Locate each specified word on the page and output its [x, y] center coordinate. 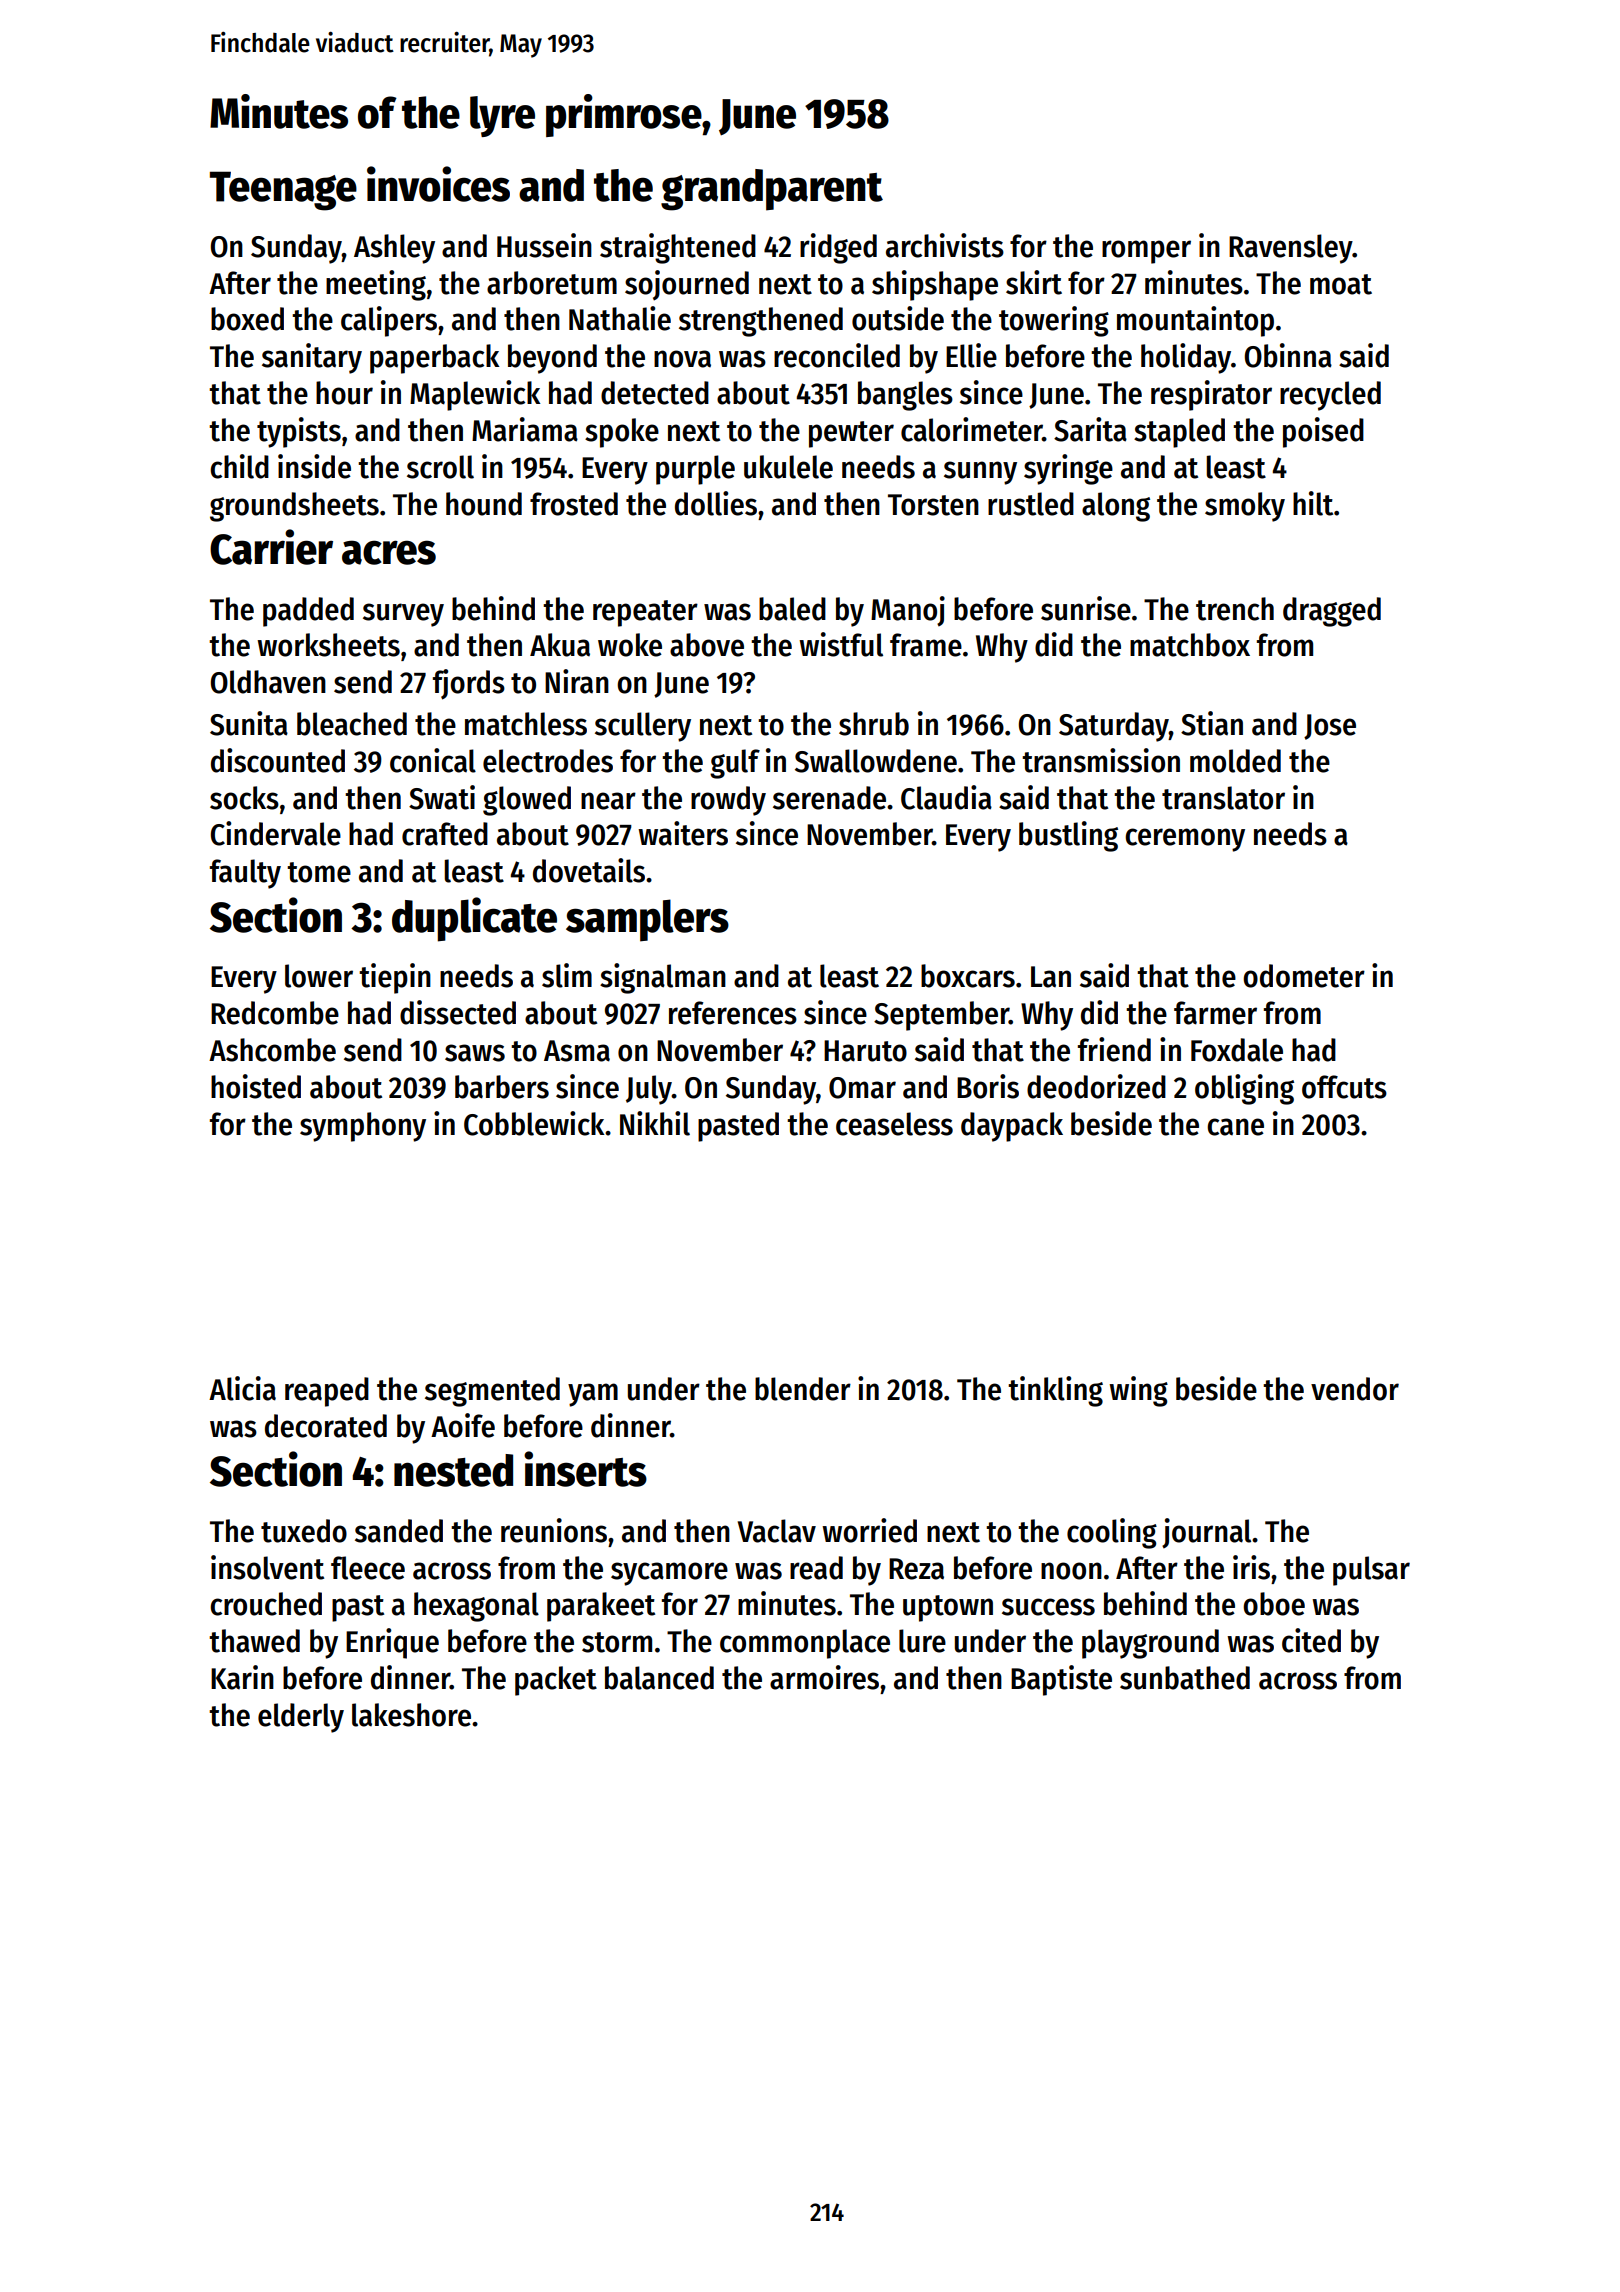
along [1116, 507]
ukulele [788, 467]
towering [1054, 321]
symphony [363, 1127]
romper [1146, 252]
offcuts [1344, 1087]
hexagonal [476, 1607]
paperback [435, 359]
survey [403, 615]
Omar [862, 1088]
